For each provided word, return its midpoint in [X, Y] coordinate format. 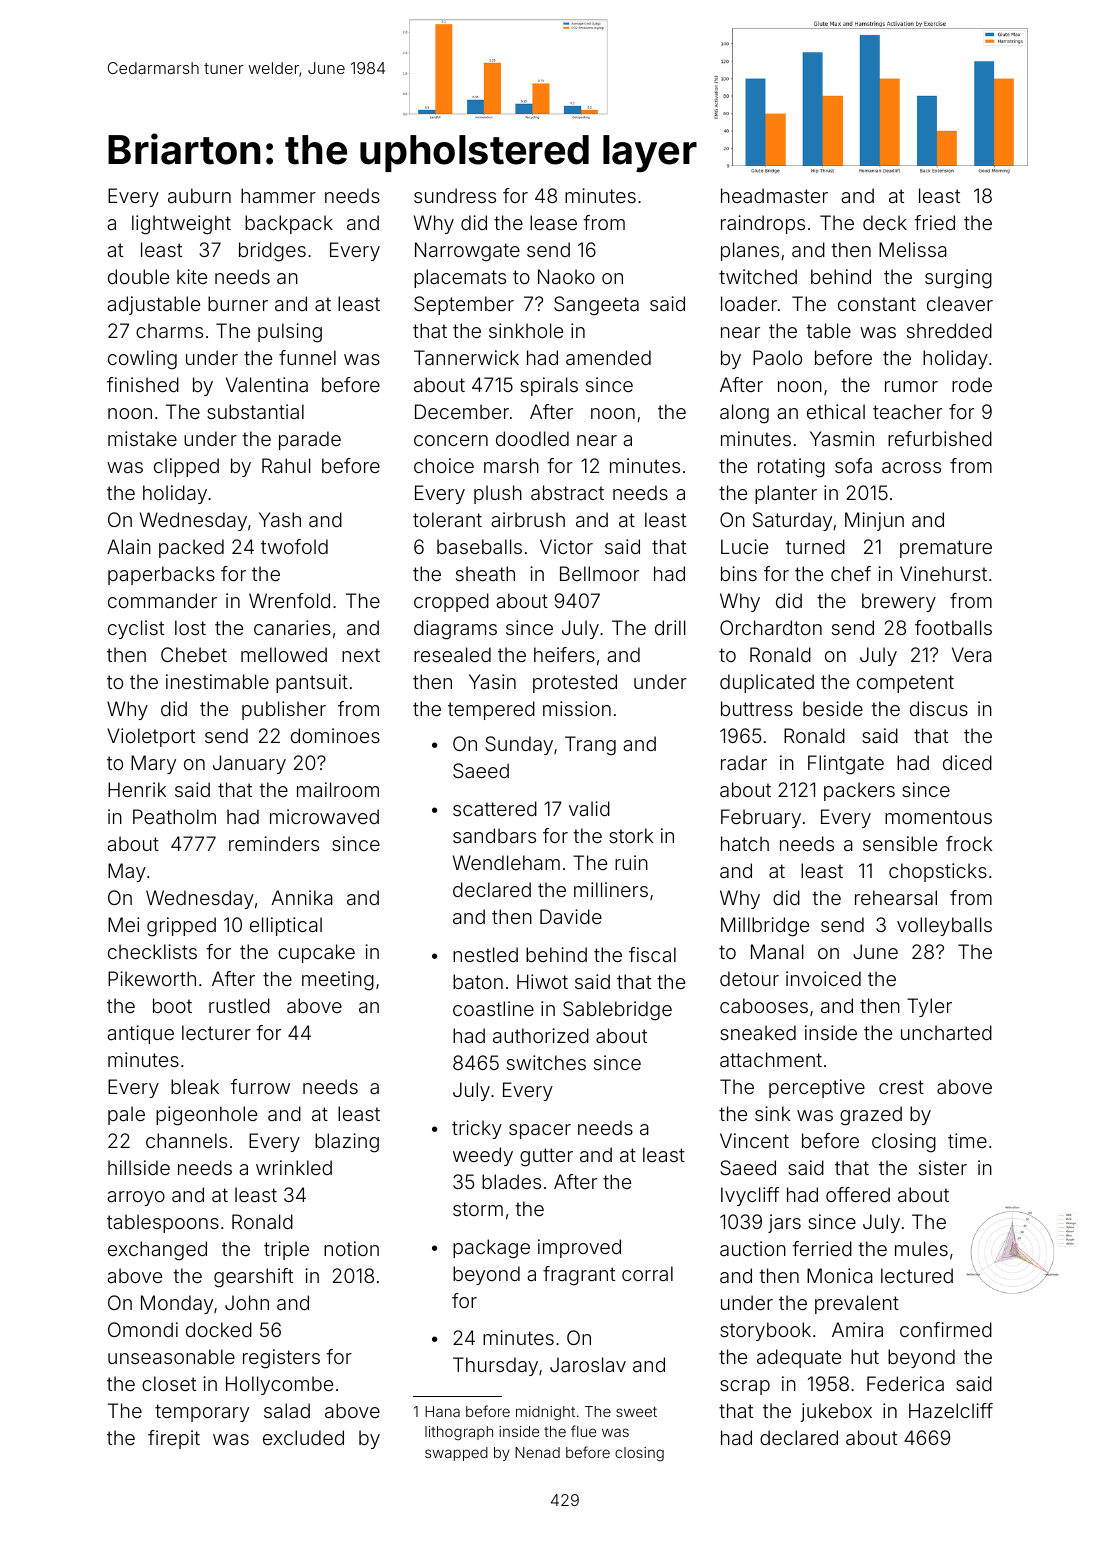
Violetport [151, 737]
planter [786, 494]
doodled [532, 438]
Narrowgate [467, 252]
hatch [745, 843]
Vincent [754, 1140]
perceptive [817, 1088]
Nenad [537, 1452]
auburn [199, 195]
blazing [347, 1143]
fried [934, 222]
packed [191, 548]
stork [631, 835]
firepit [174, 1439]
